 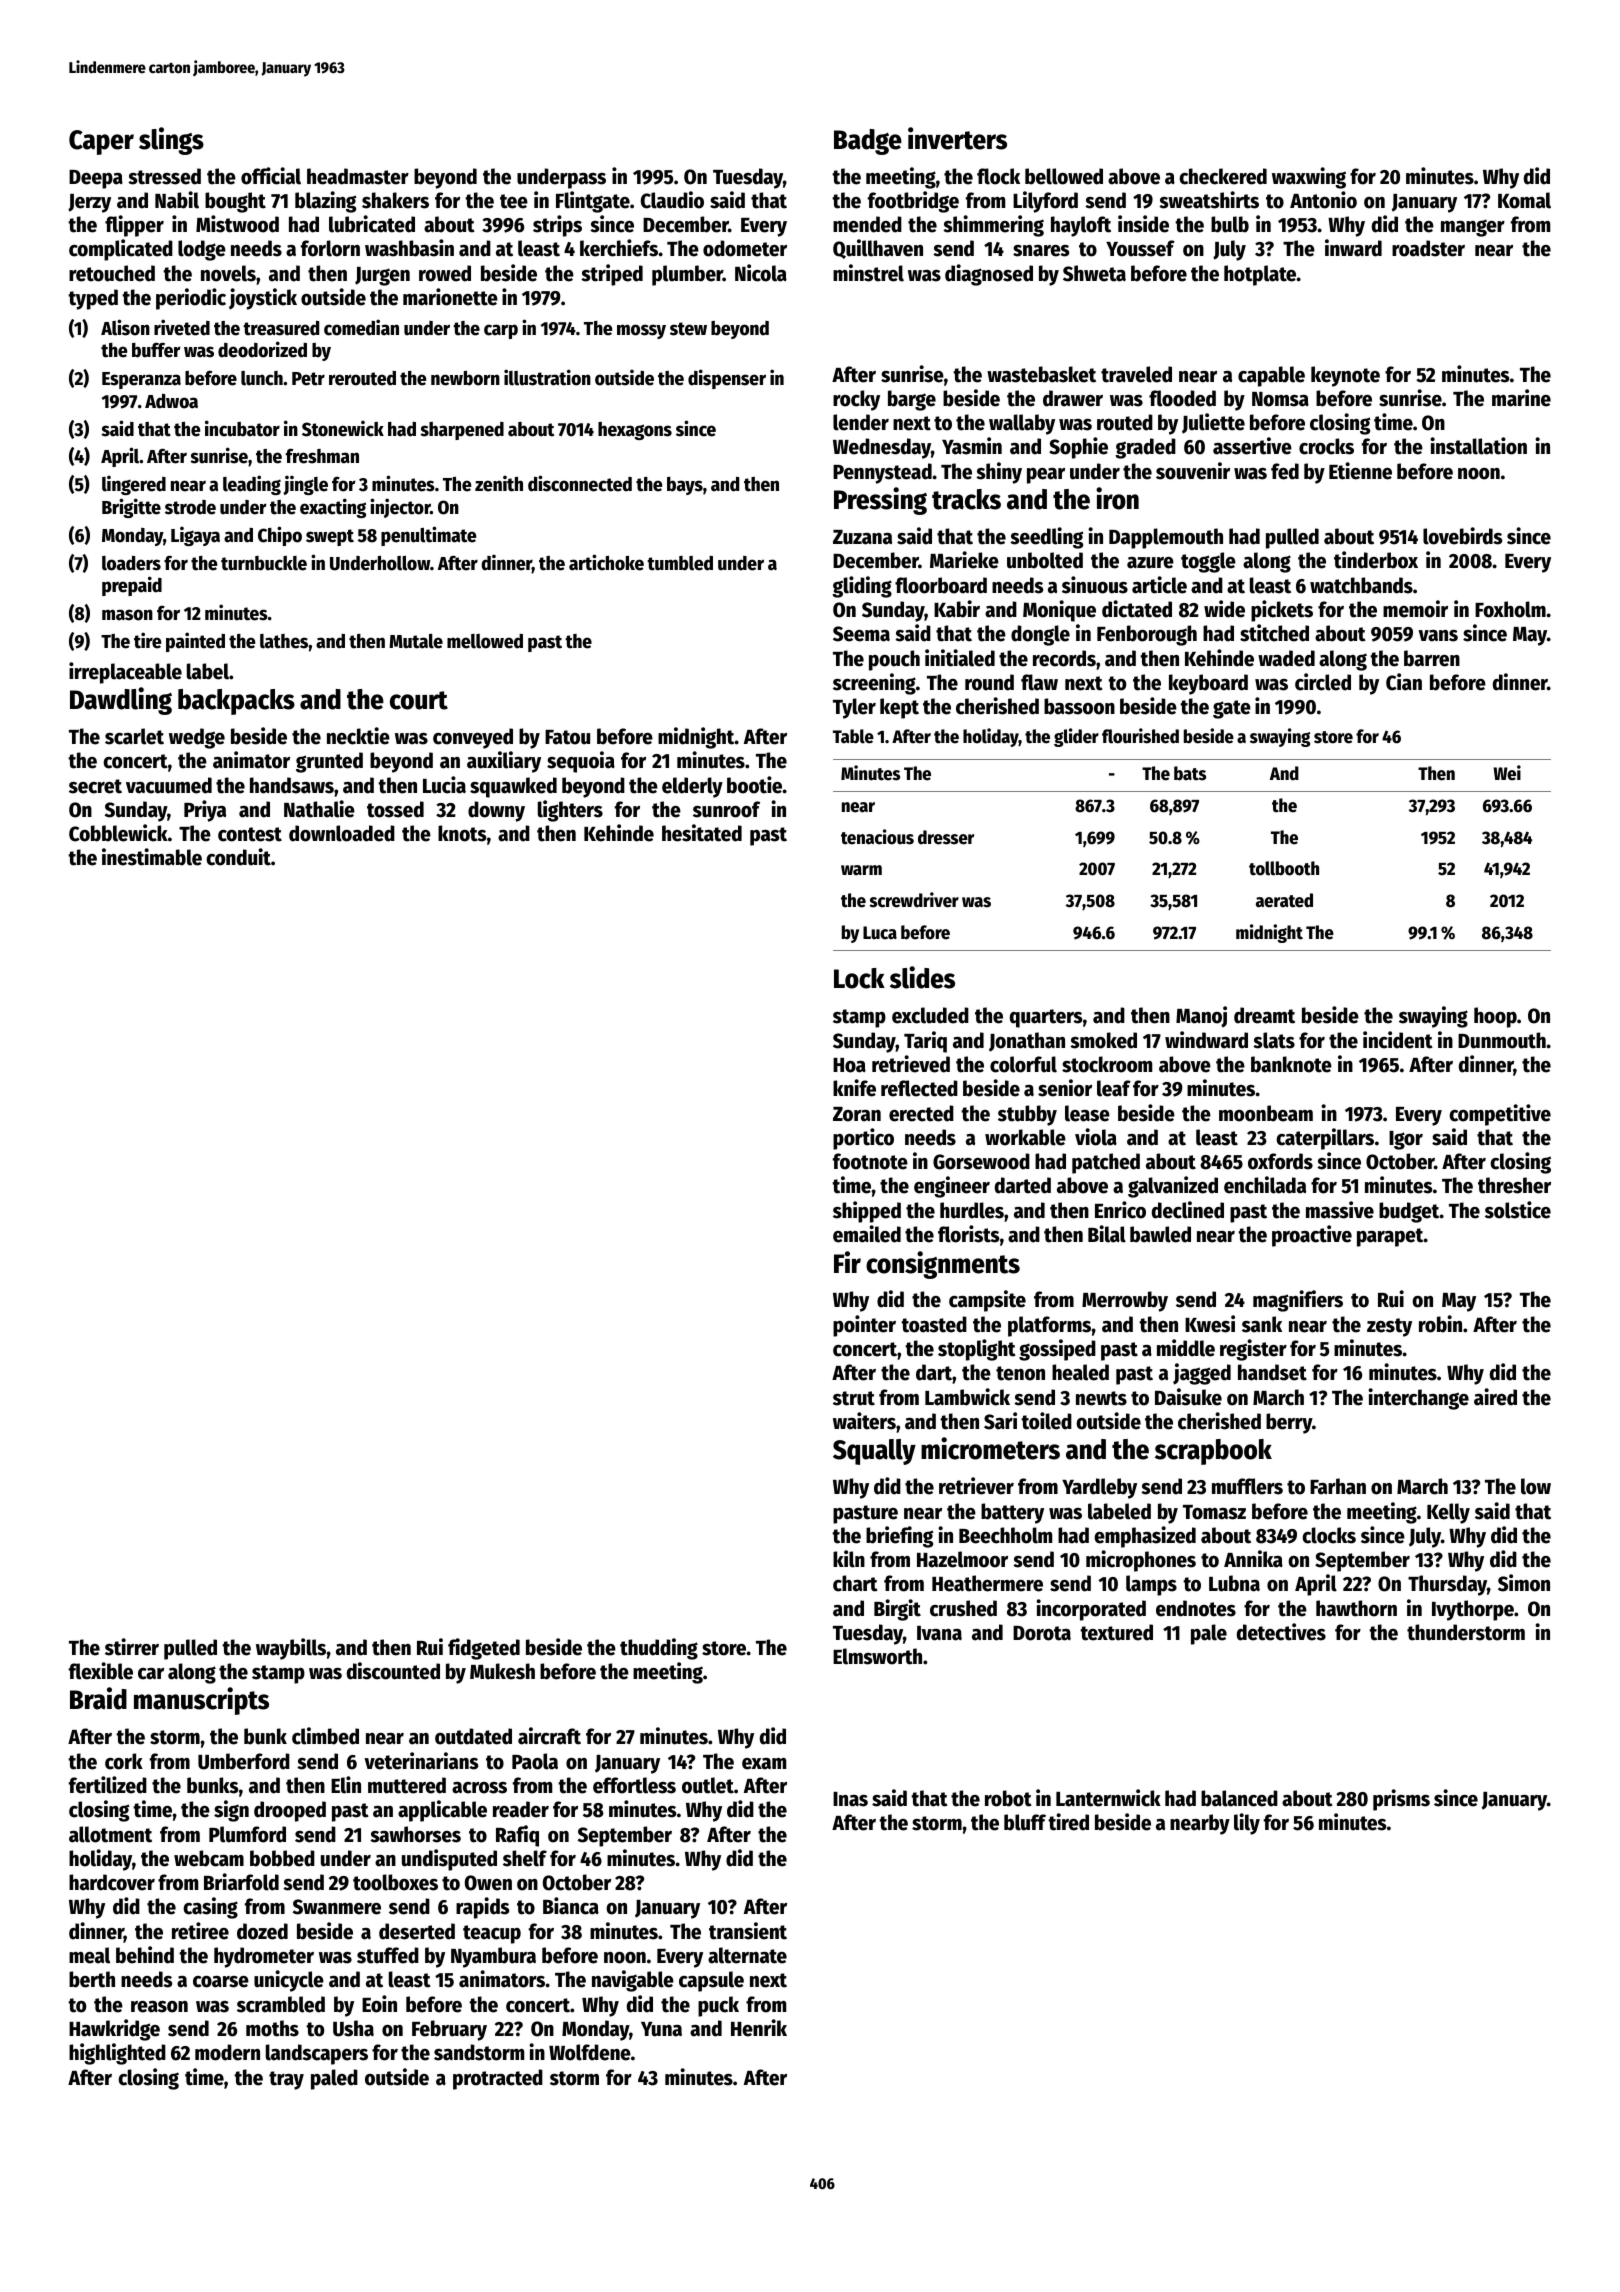 I want to click on inverters, so click(x=957, y=138).
